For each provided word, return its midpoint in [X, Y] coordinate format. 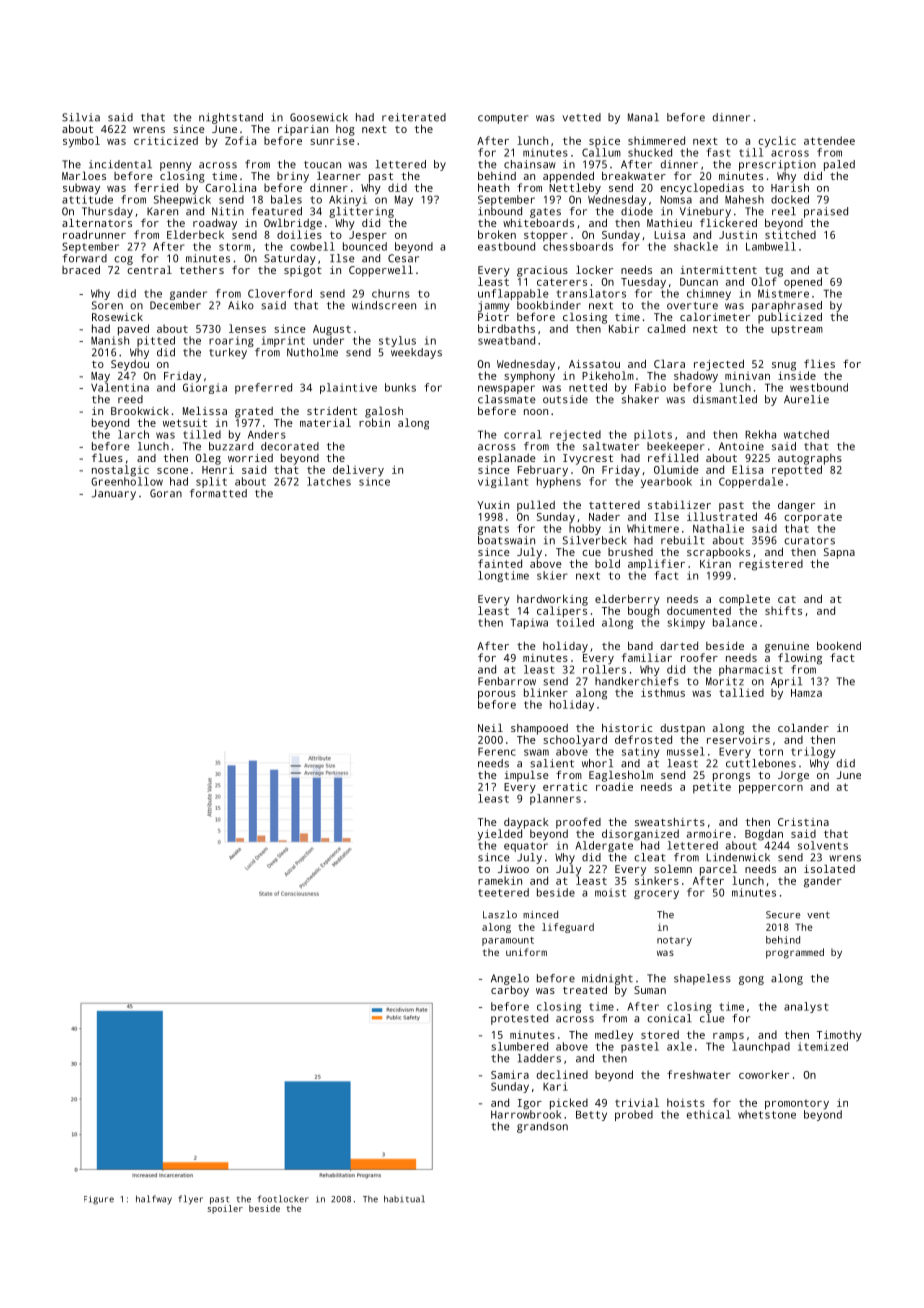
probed [634, 1115]
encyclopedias [702, 189]
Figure [99, 1200]
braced [81, 270]
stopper [546, 236]
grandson [542, 1127]
